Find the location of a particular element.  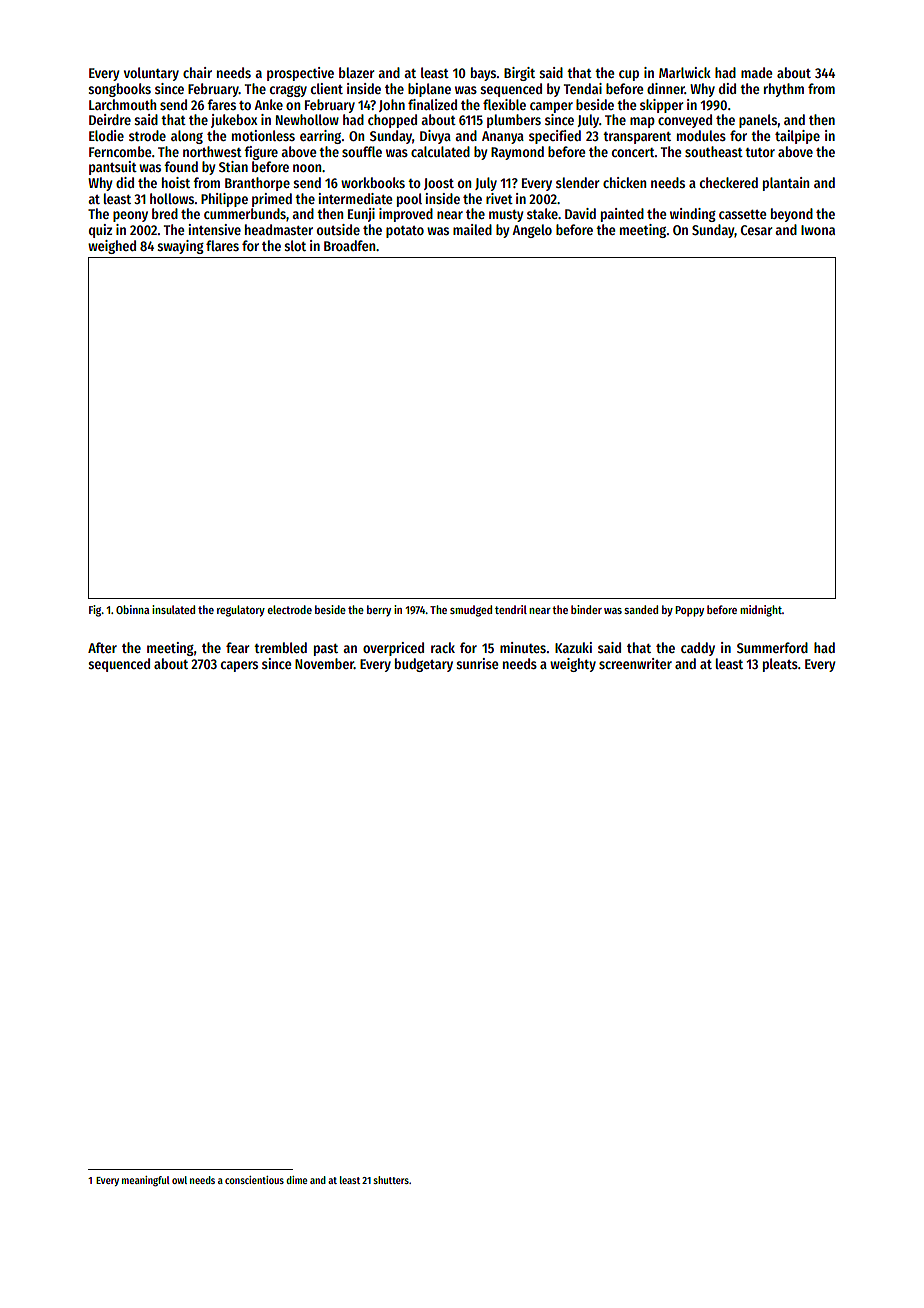

shutters is located at coordinates (391, 1180).
